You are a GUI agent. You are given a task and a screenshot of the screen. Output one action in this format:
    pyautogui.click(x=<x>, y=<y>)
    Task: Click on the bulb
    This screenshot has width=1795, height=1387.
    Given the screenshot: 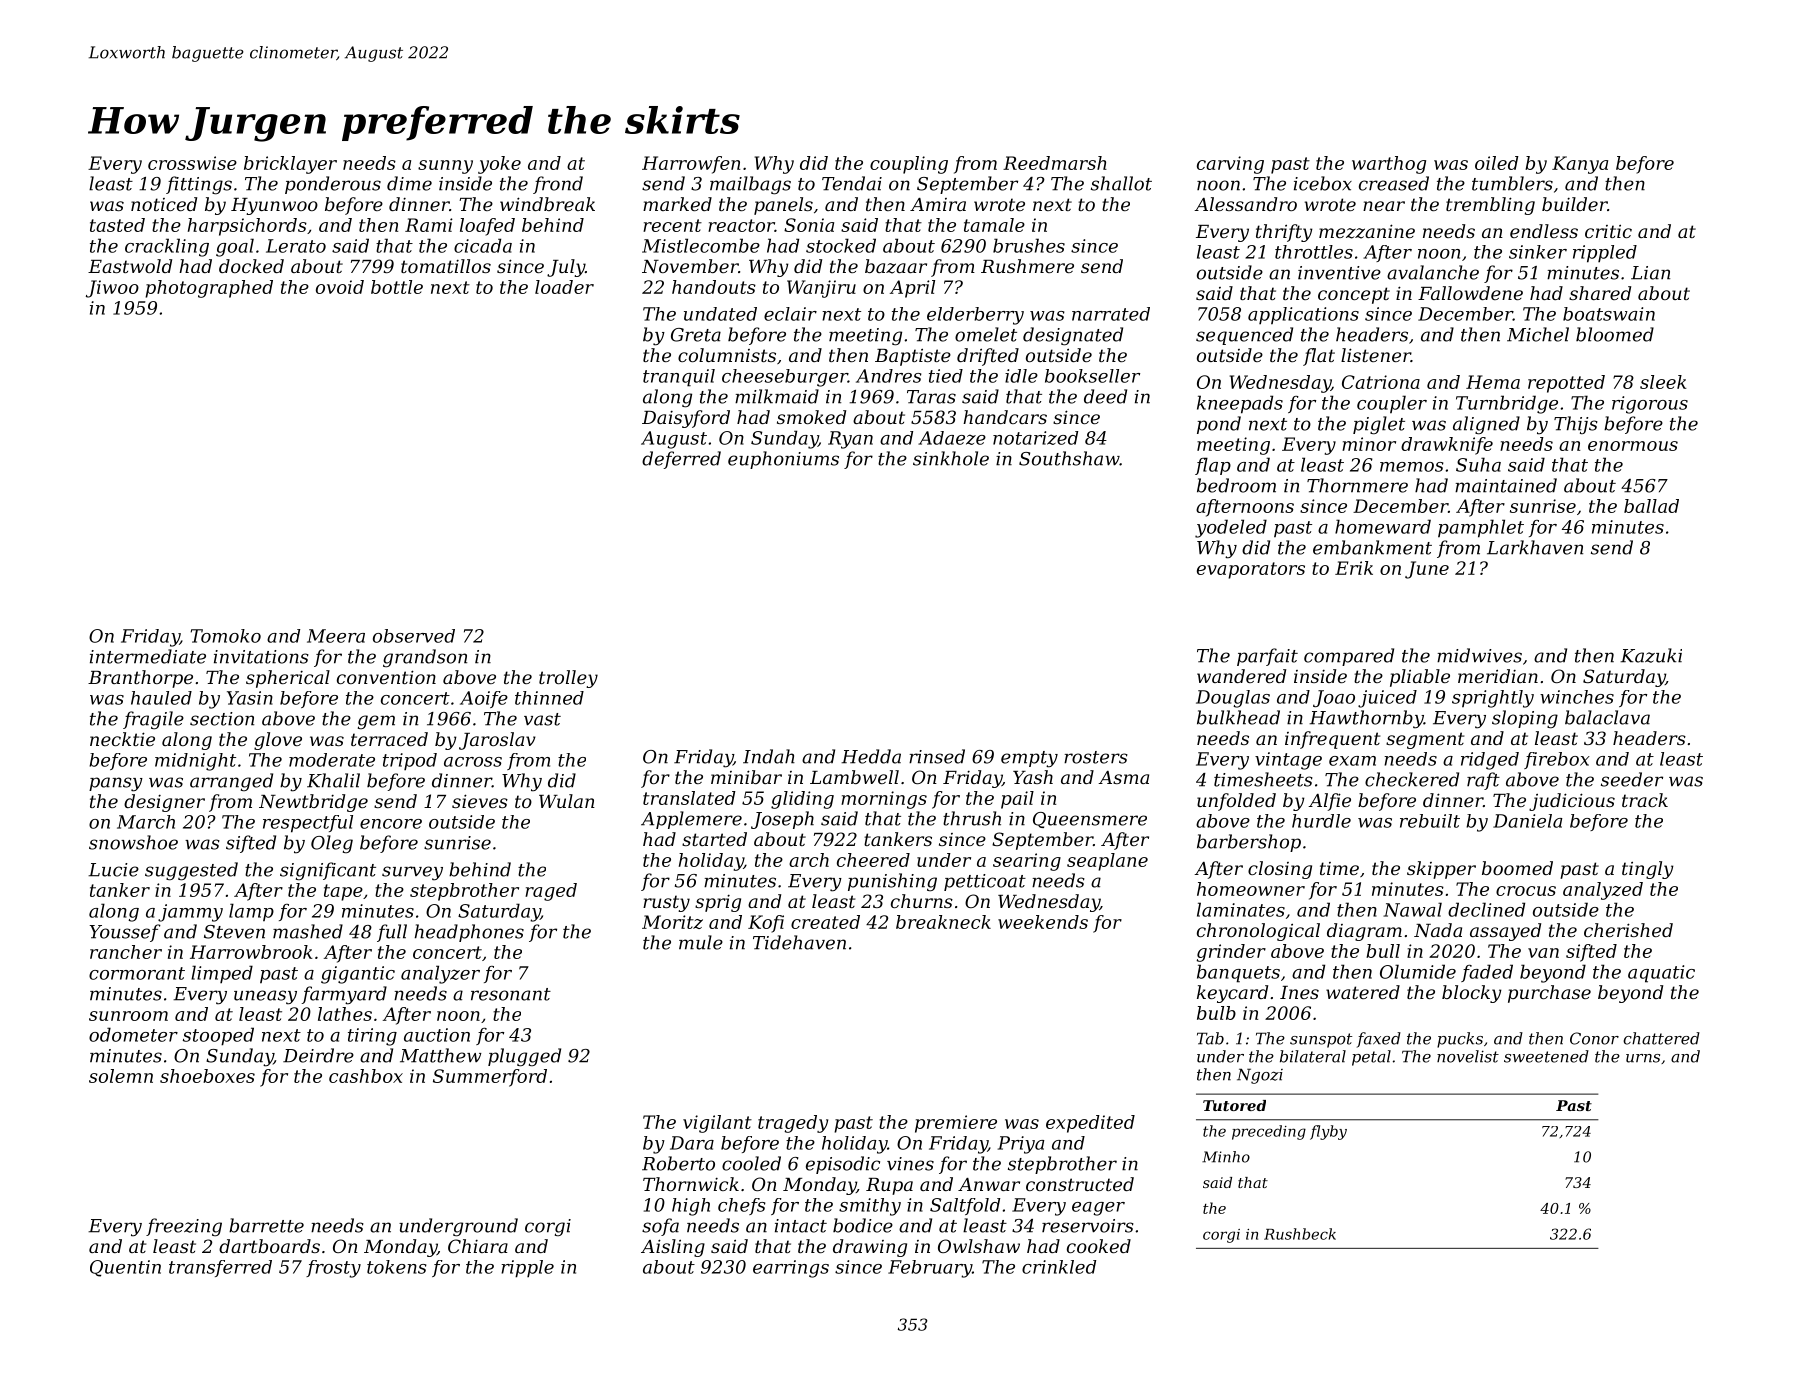 What is the action you would take?
    pyautogui.click(x=1216, y=1013)
